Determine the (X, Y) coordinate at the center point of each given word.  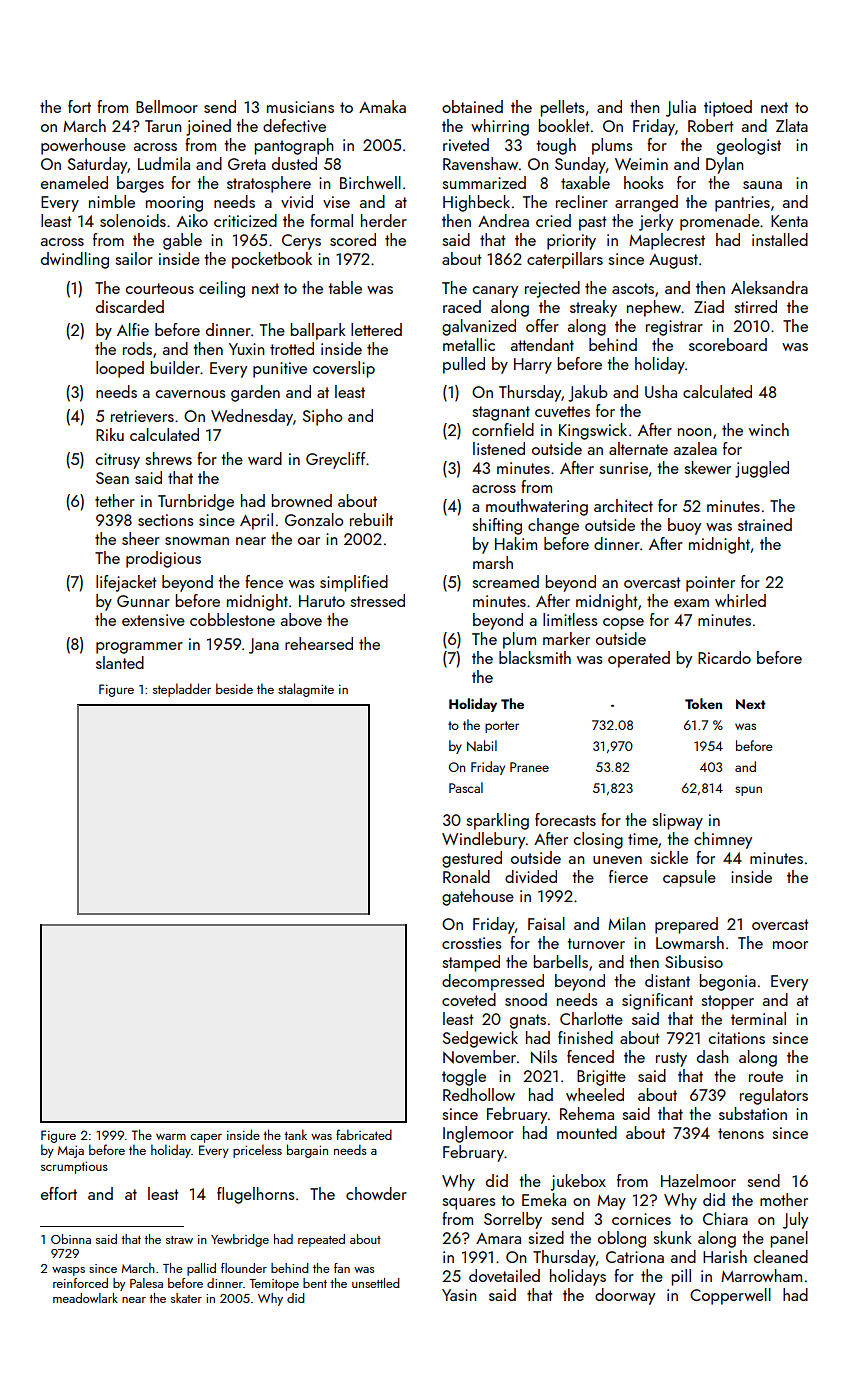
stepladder (182, 690)
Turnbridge (196, 502)
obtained (472, 106)
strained (765, 524)
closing (598, 840)
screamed (505, 581)
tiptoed (728, 108)
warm (171, 1137)
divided (531, 876)
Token (703, 703)
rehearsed (319, 643)
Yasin (459, 1295)
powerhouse (83, 146)
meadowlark (85, 1298)
